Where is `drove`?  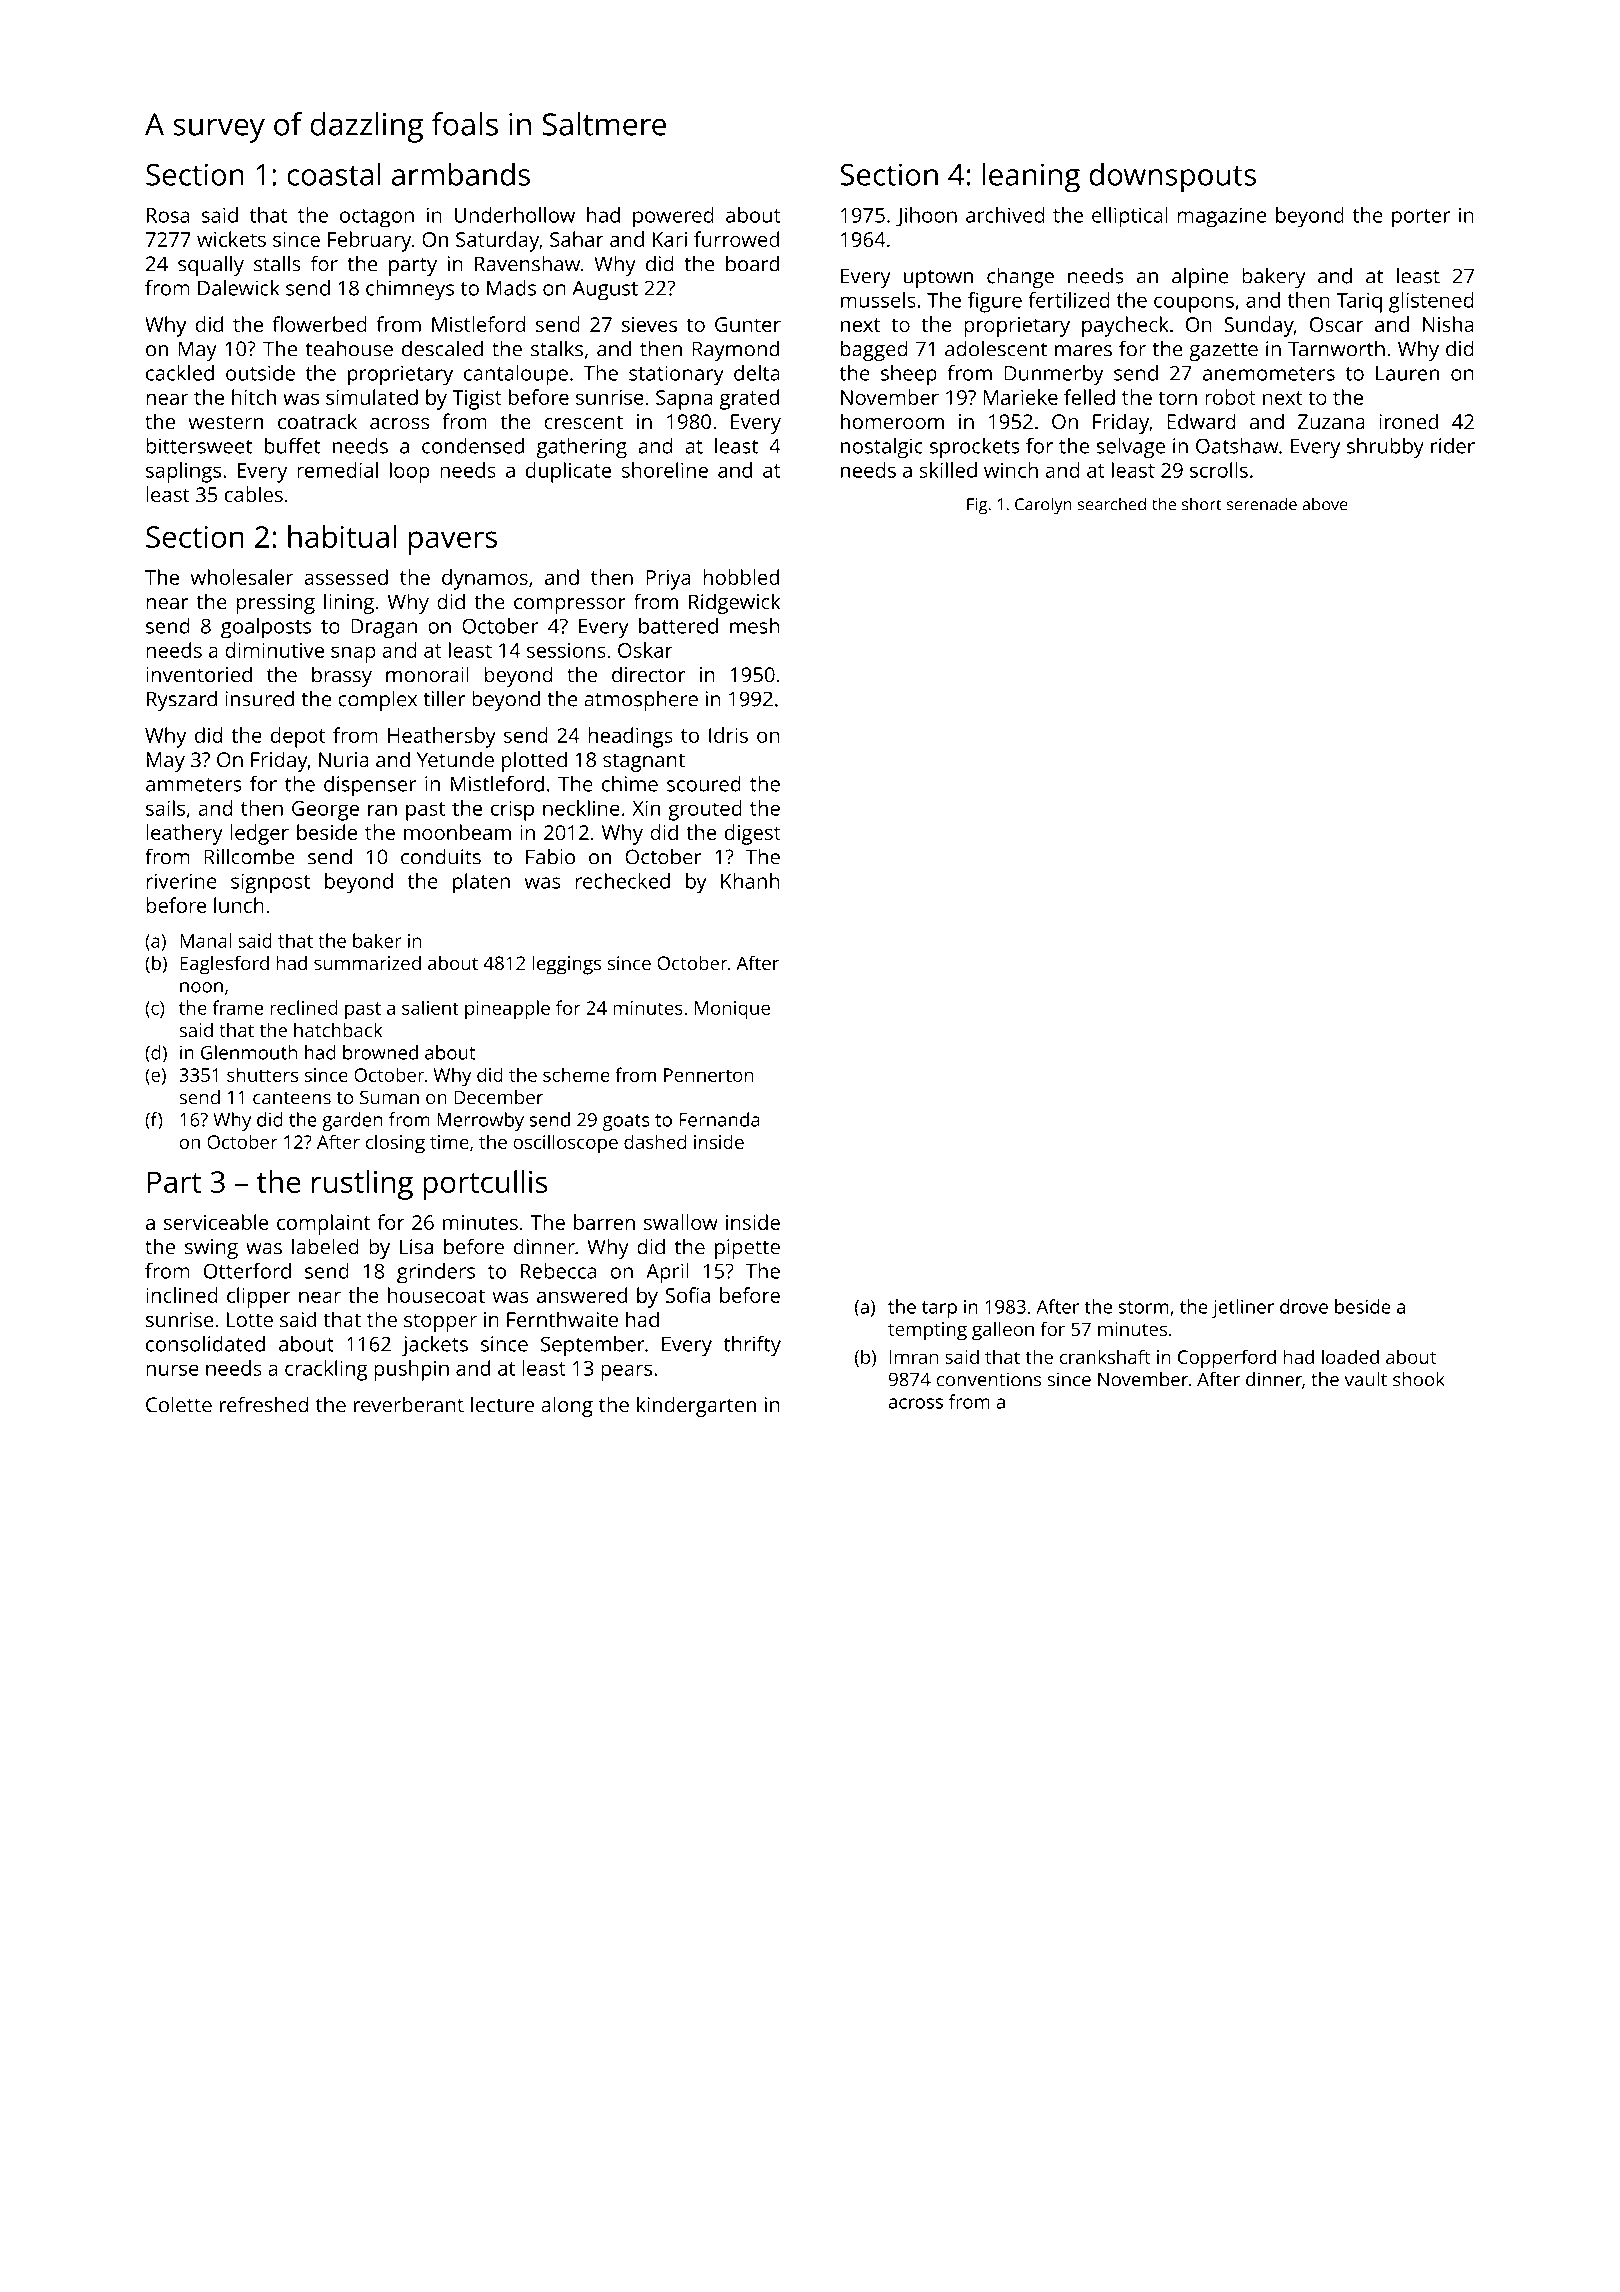
drove is located at coordinates (1304, 1306).
